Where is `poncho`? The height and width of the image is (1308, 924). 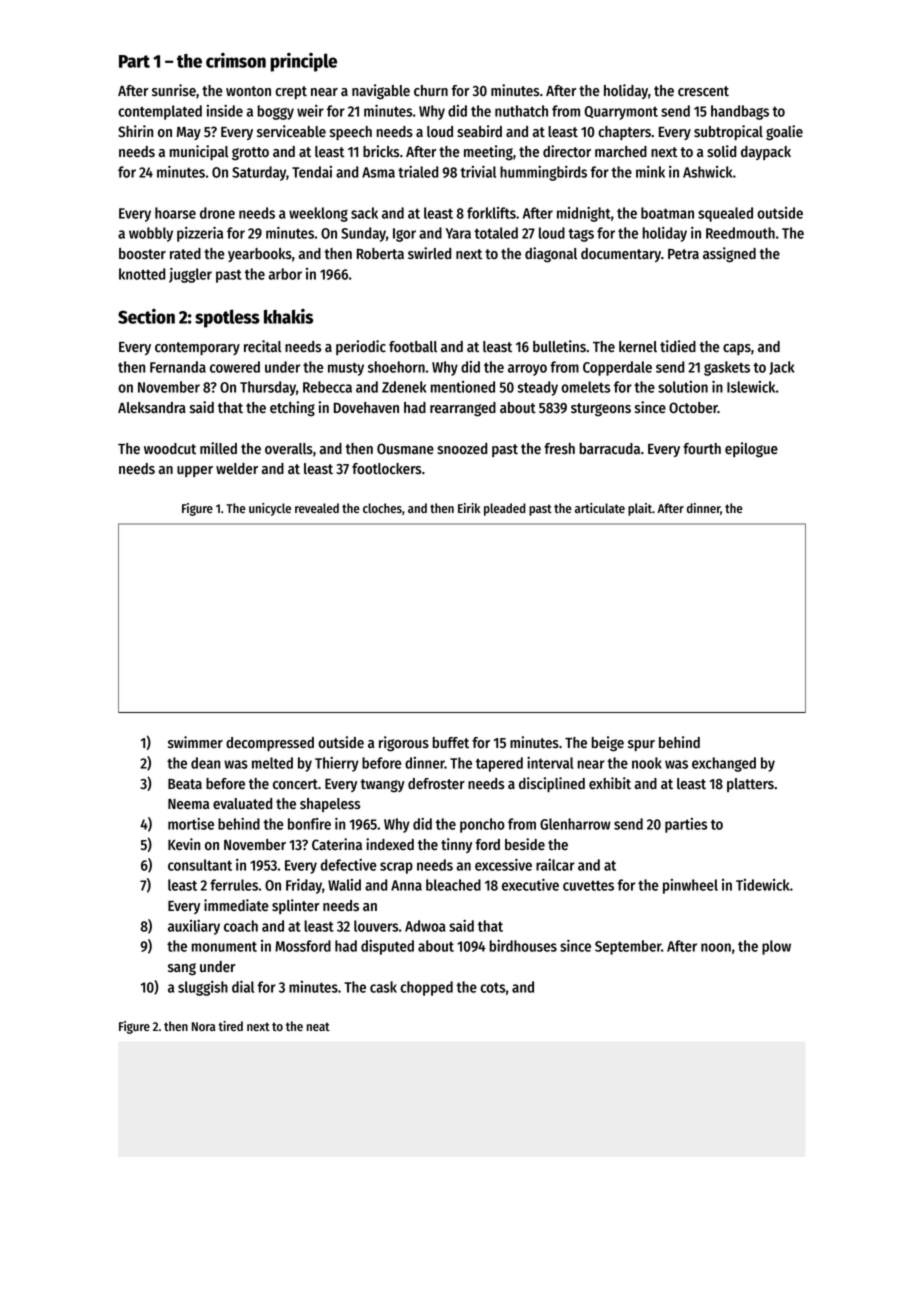 poncho is located at coordinates (482, 825).
